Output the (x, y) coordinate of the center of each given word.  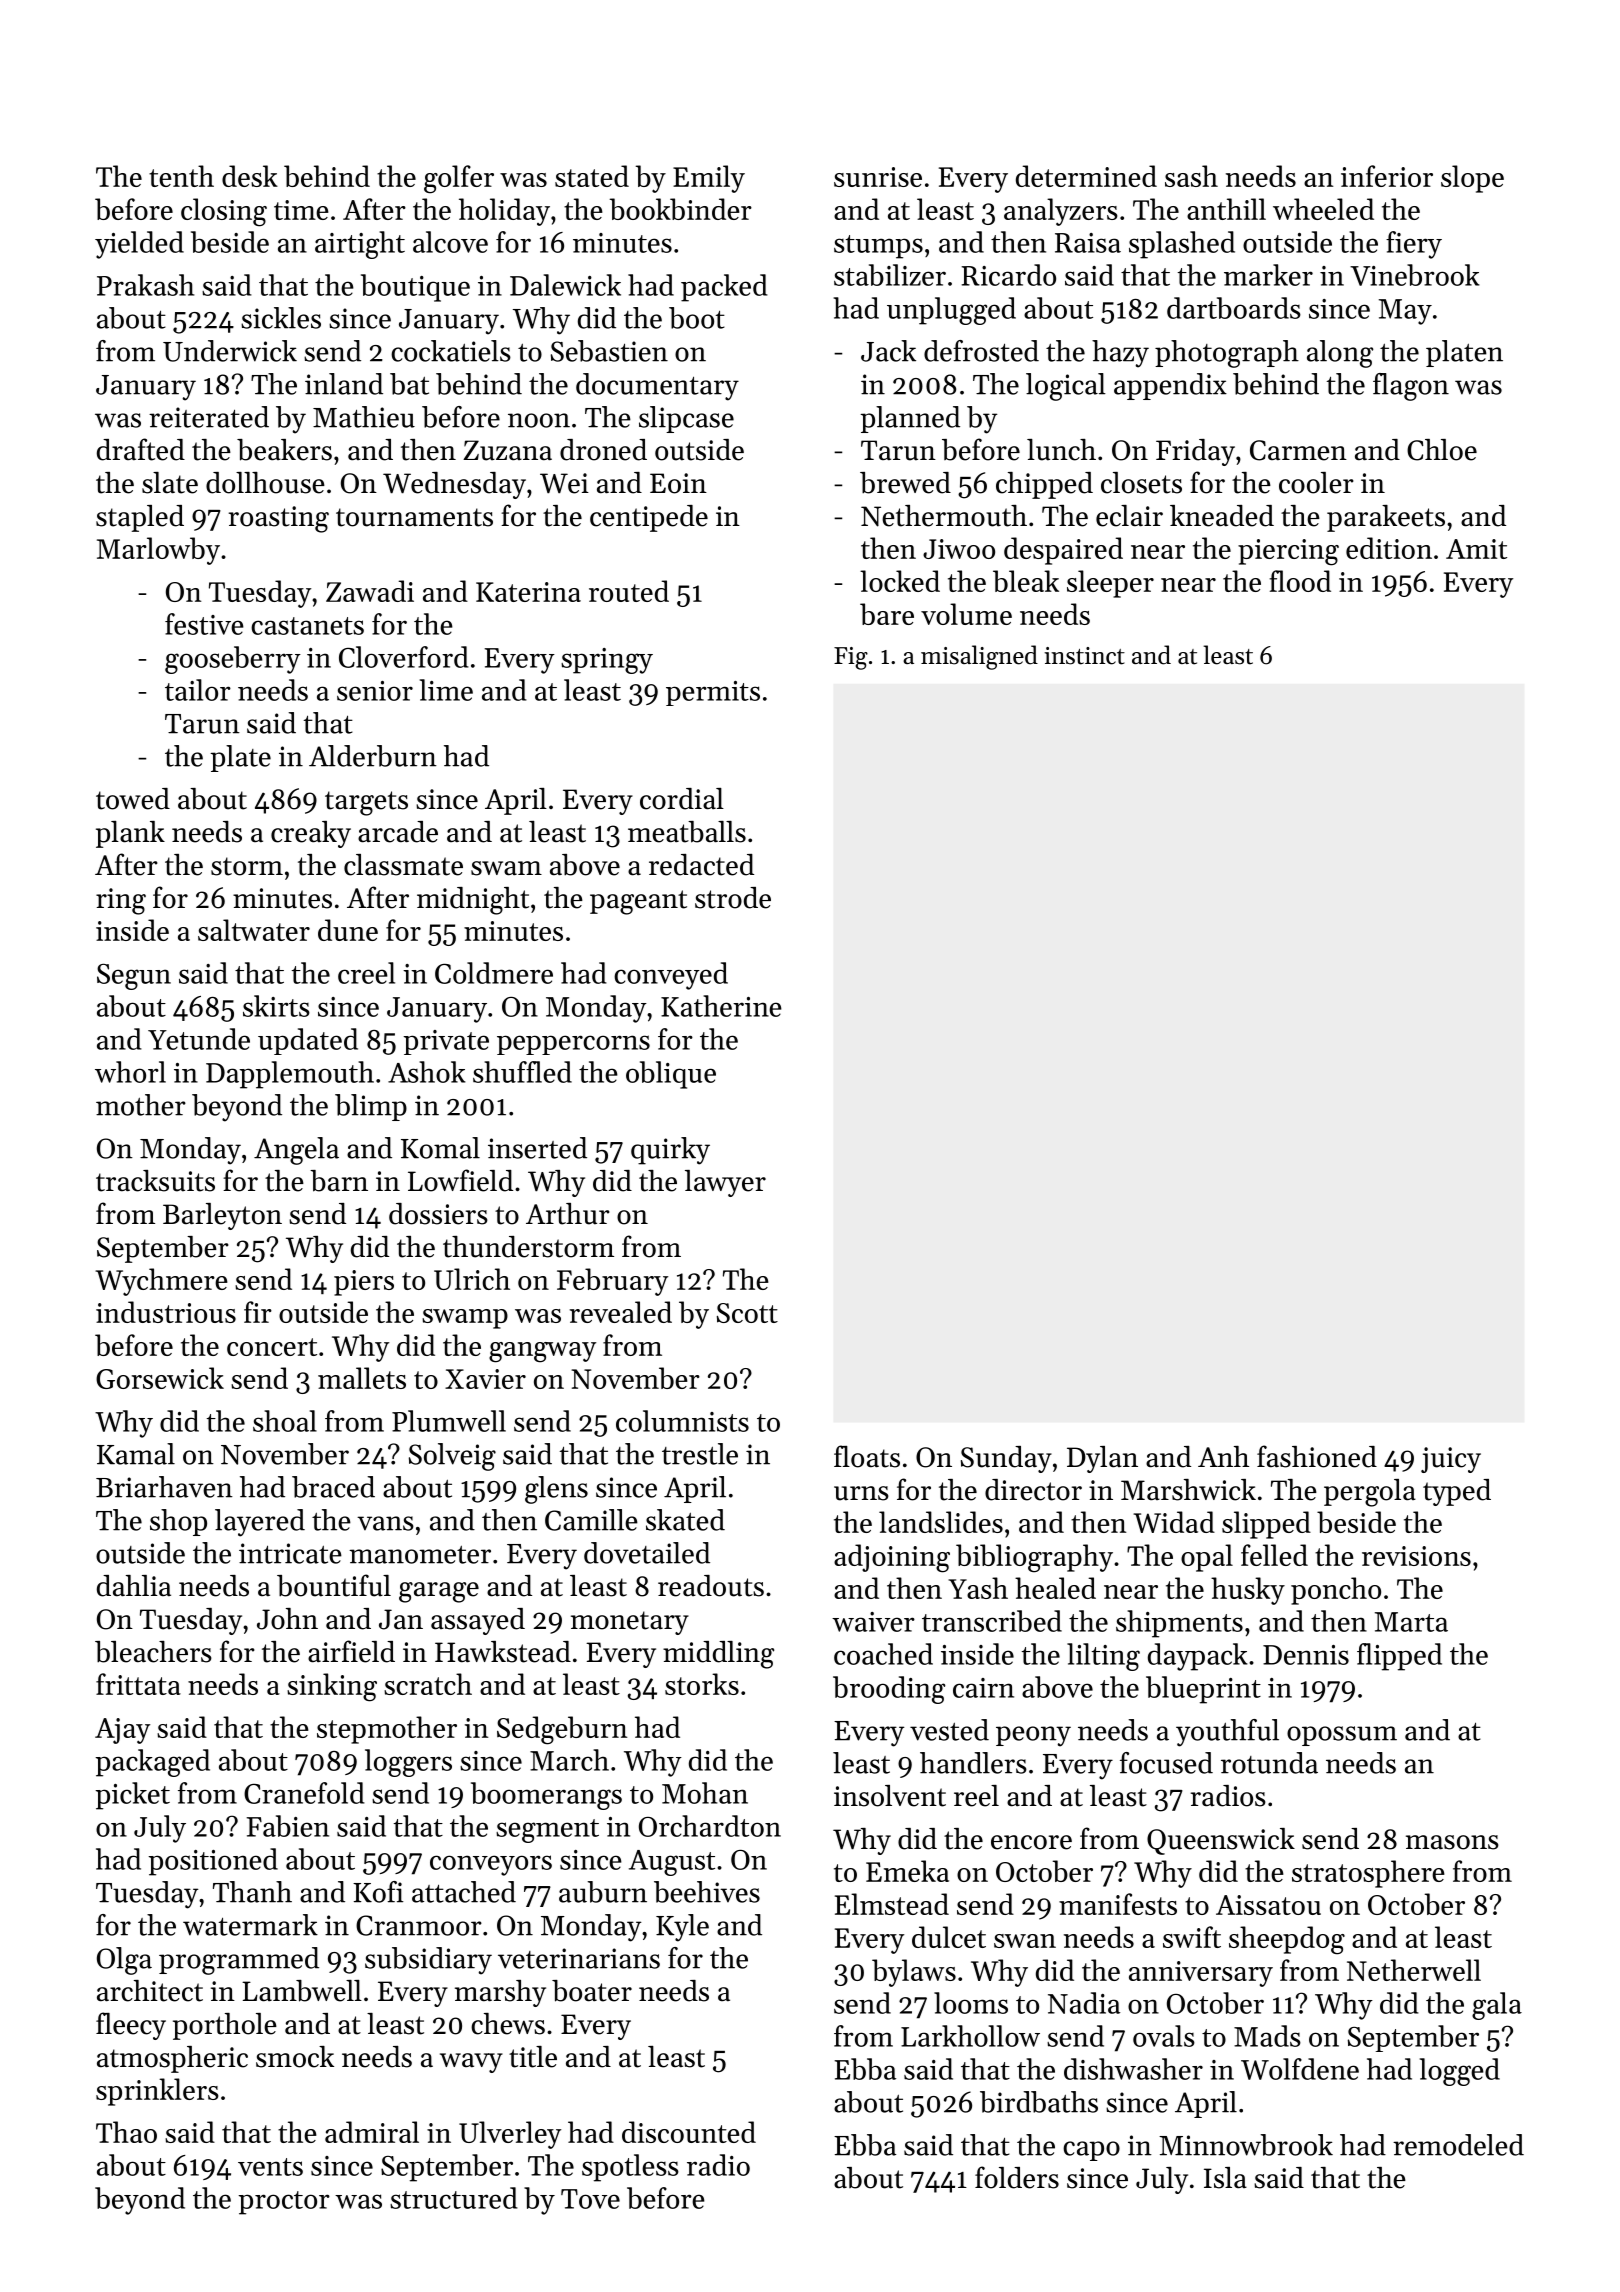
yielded (139, 245)
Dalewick (565, 285)
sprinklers (157, 2092)
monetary (630, 1623)
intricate (290, 1553)
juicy (1451, 1460)
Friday (1195, 452)
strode (733, 898)
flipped (1399, 1657)
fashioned (1317, 1456)
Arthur (568, 1214)
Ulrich (472, 1279)
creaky (311, 834)
